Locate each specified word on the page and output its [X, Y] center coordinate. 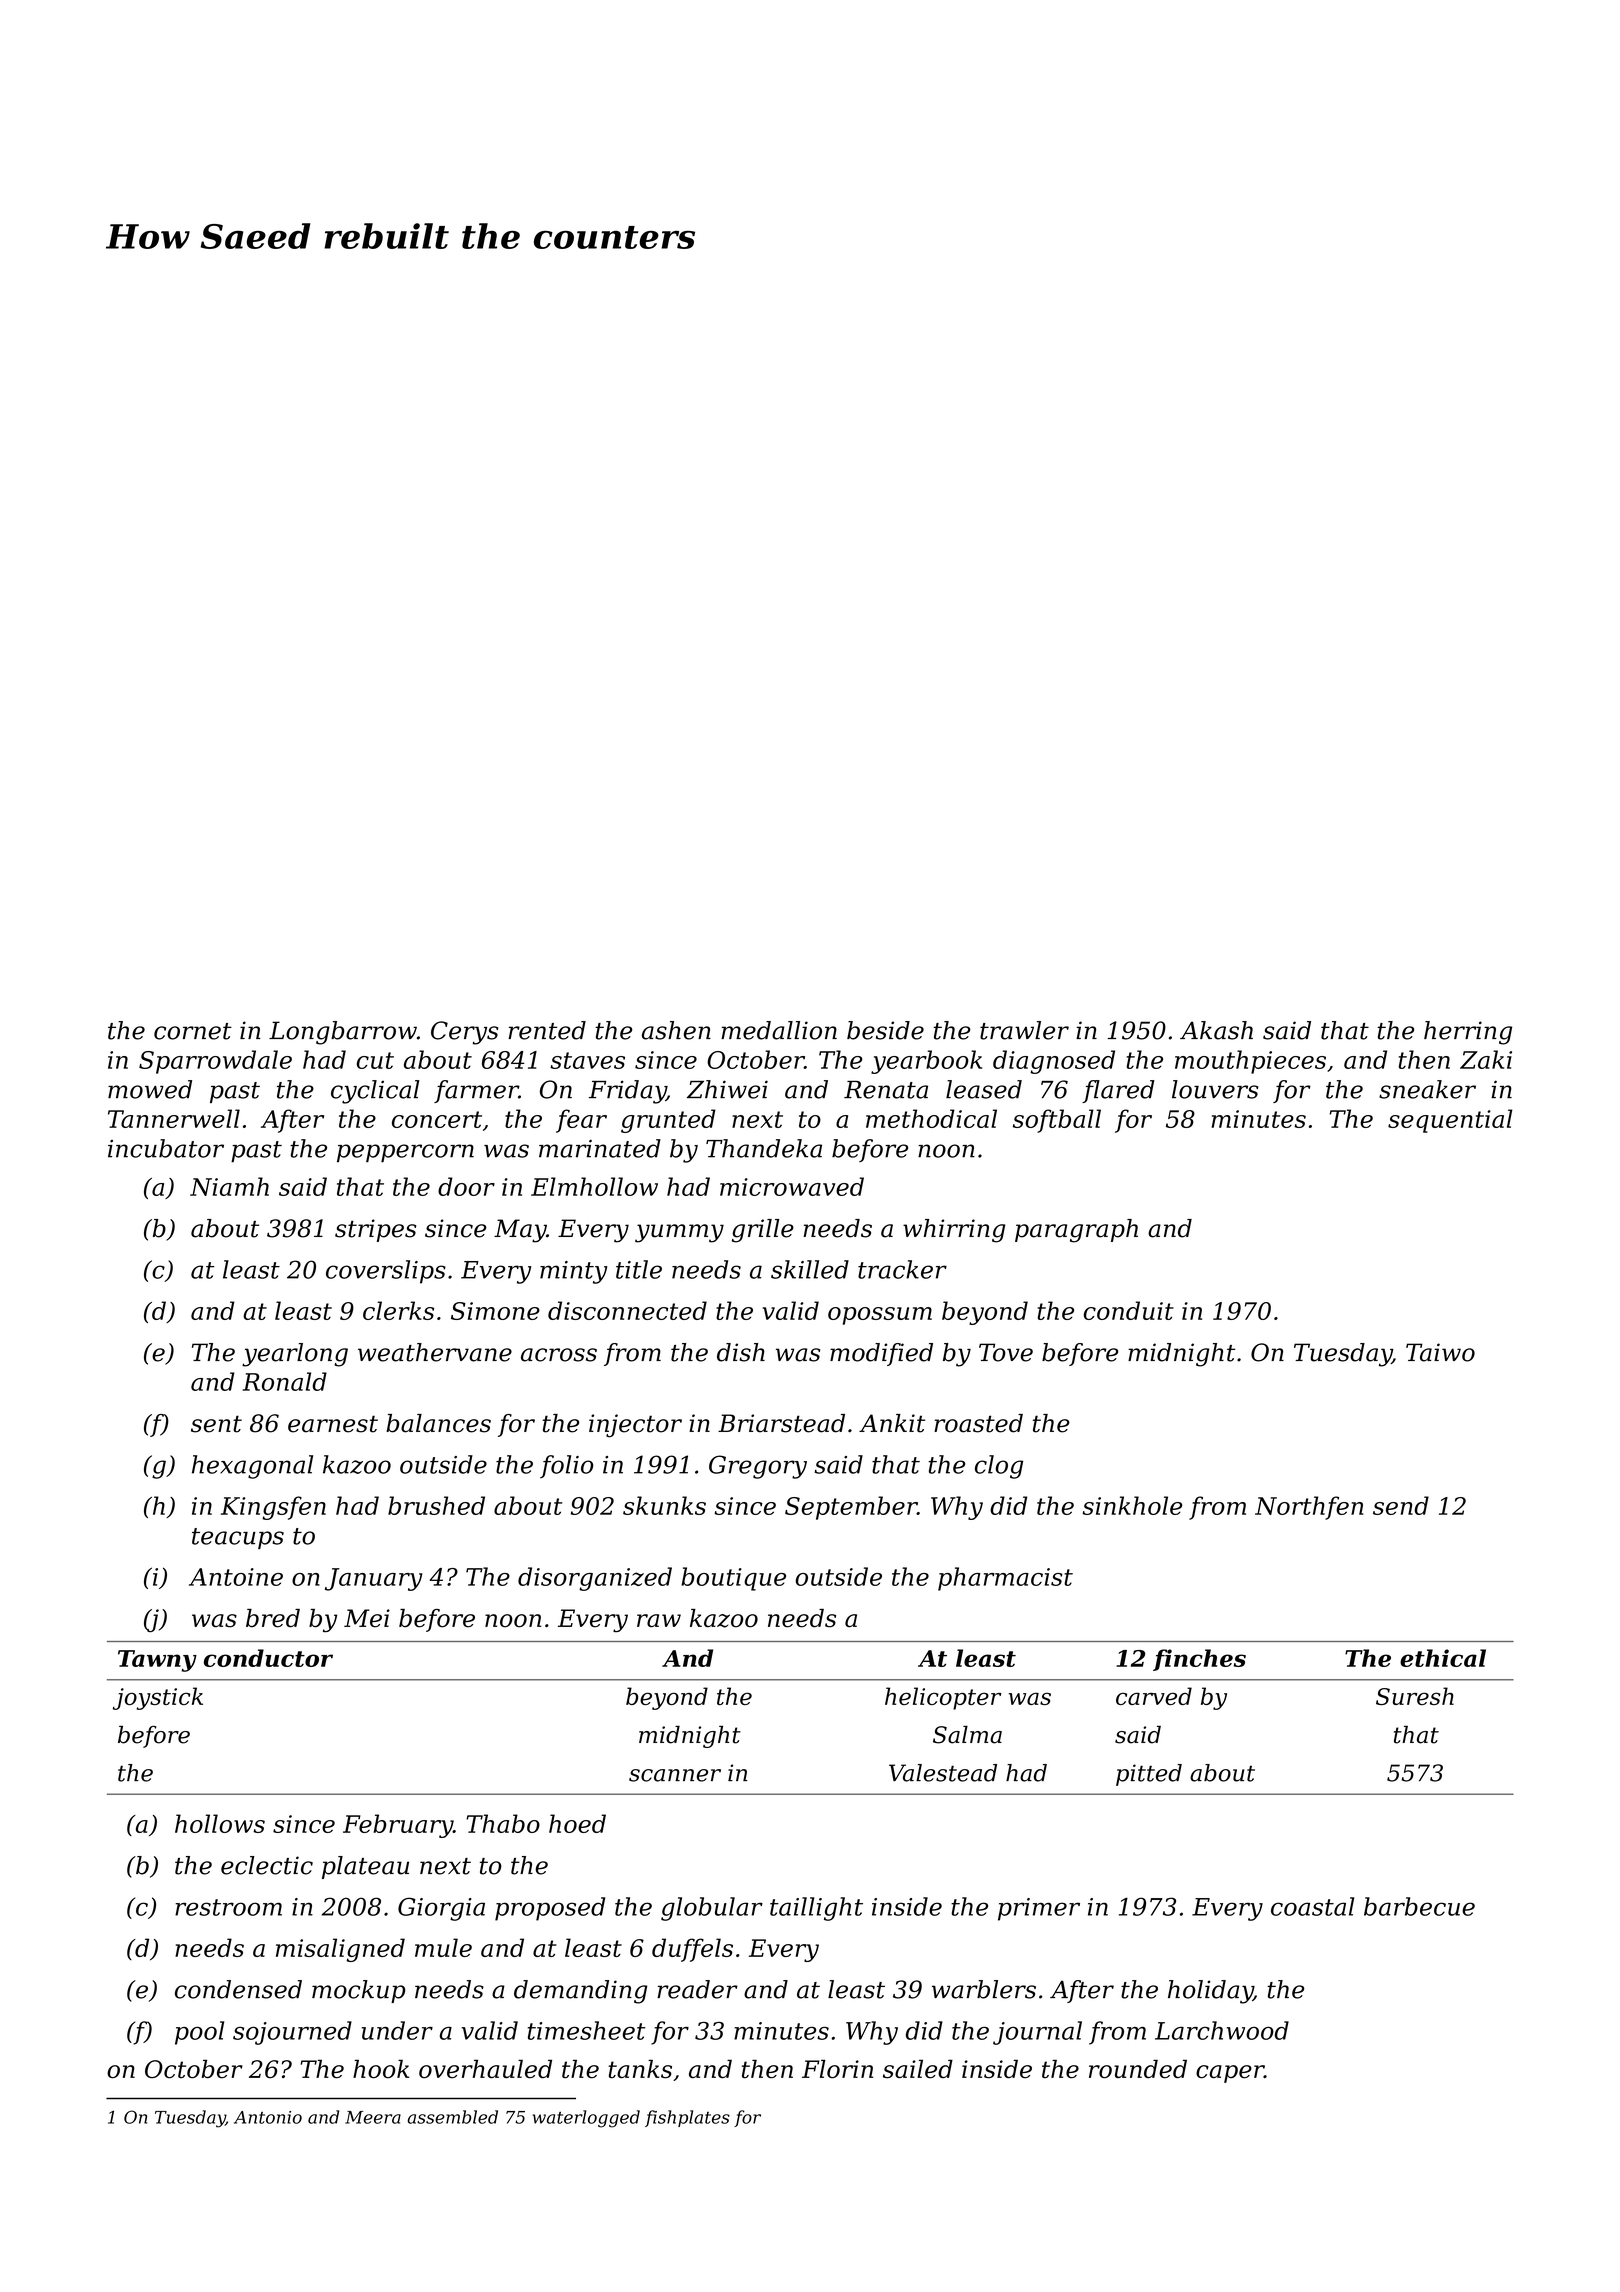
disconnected [627, 1310]
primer [1039, 1909]
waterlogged [586, 2119]
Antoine [236, 1577]
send [1401, 1505]
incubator [166, 1148]
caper [1230, 2074]
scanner [675, 1775]
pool [199, 2033]
